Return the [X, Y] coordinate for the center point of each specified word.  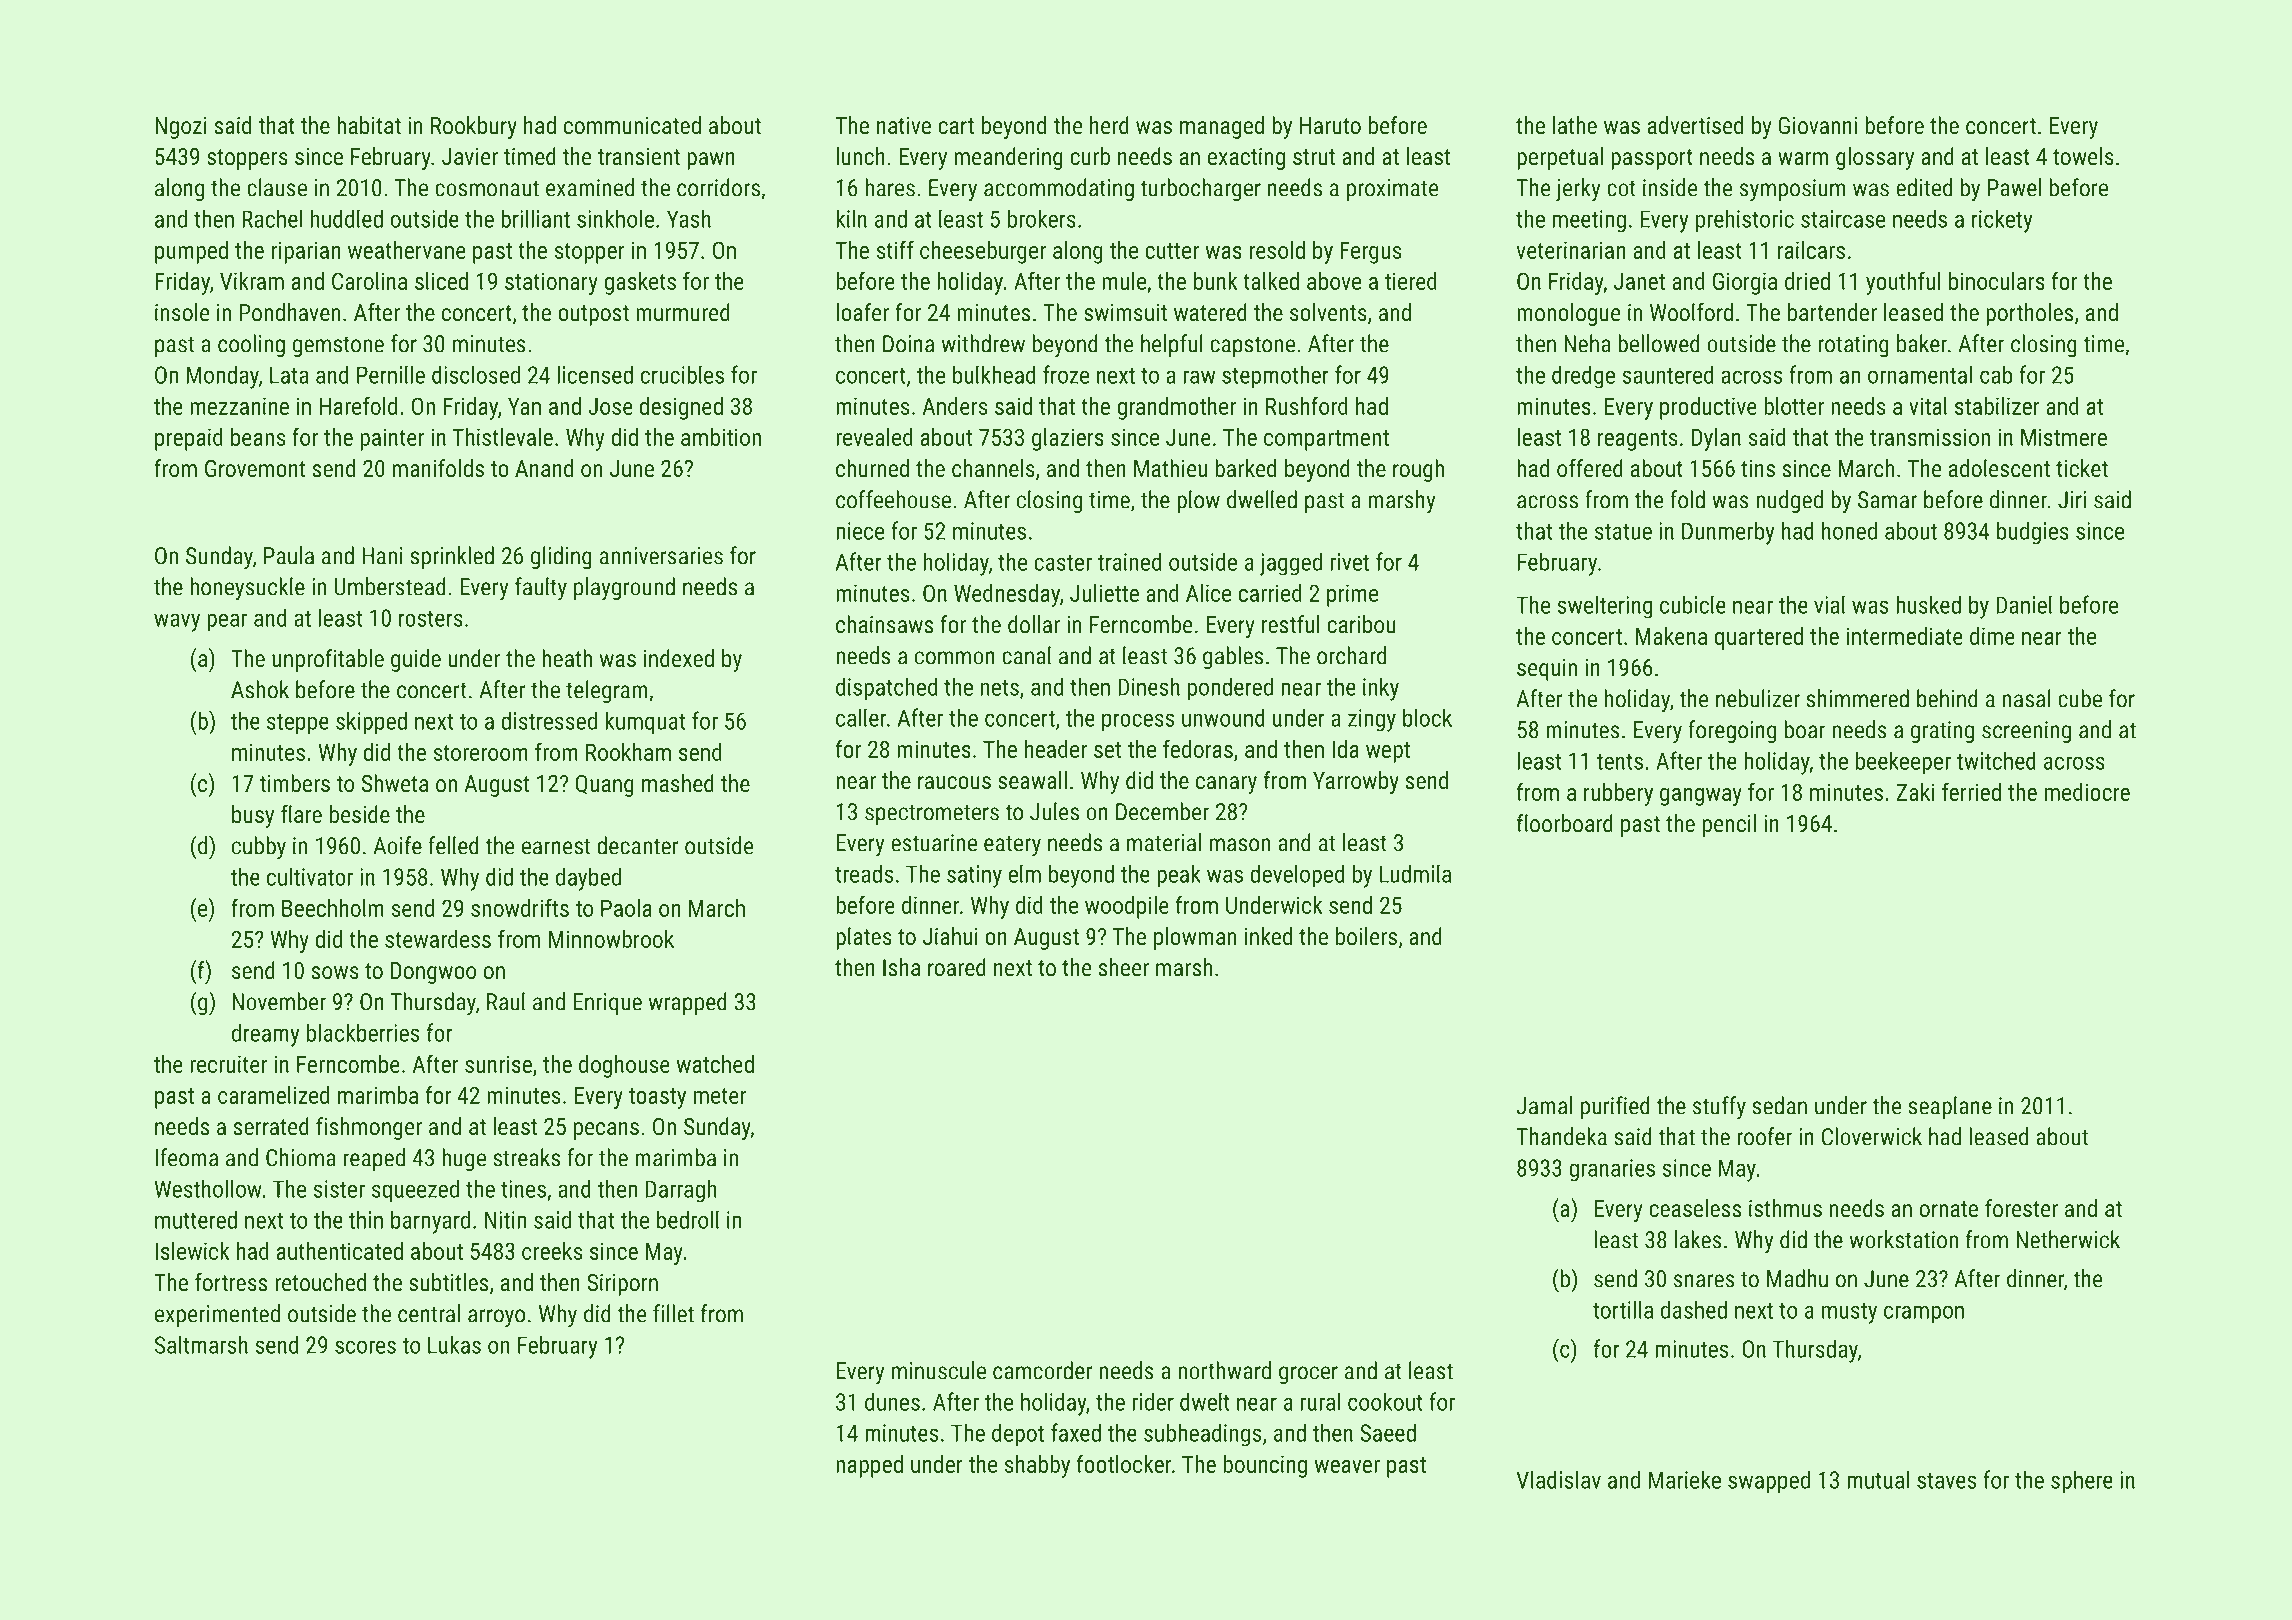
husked [1928, 604]
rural [1320, 1401]
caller [861, 717]
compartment [1326, 440]
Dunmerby [1728, 533]
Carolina [369, 281]
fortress [231, 1282]
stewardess [438, 939]
